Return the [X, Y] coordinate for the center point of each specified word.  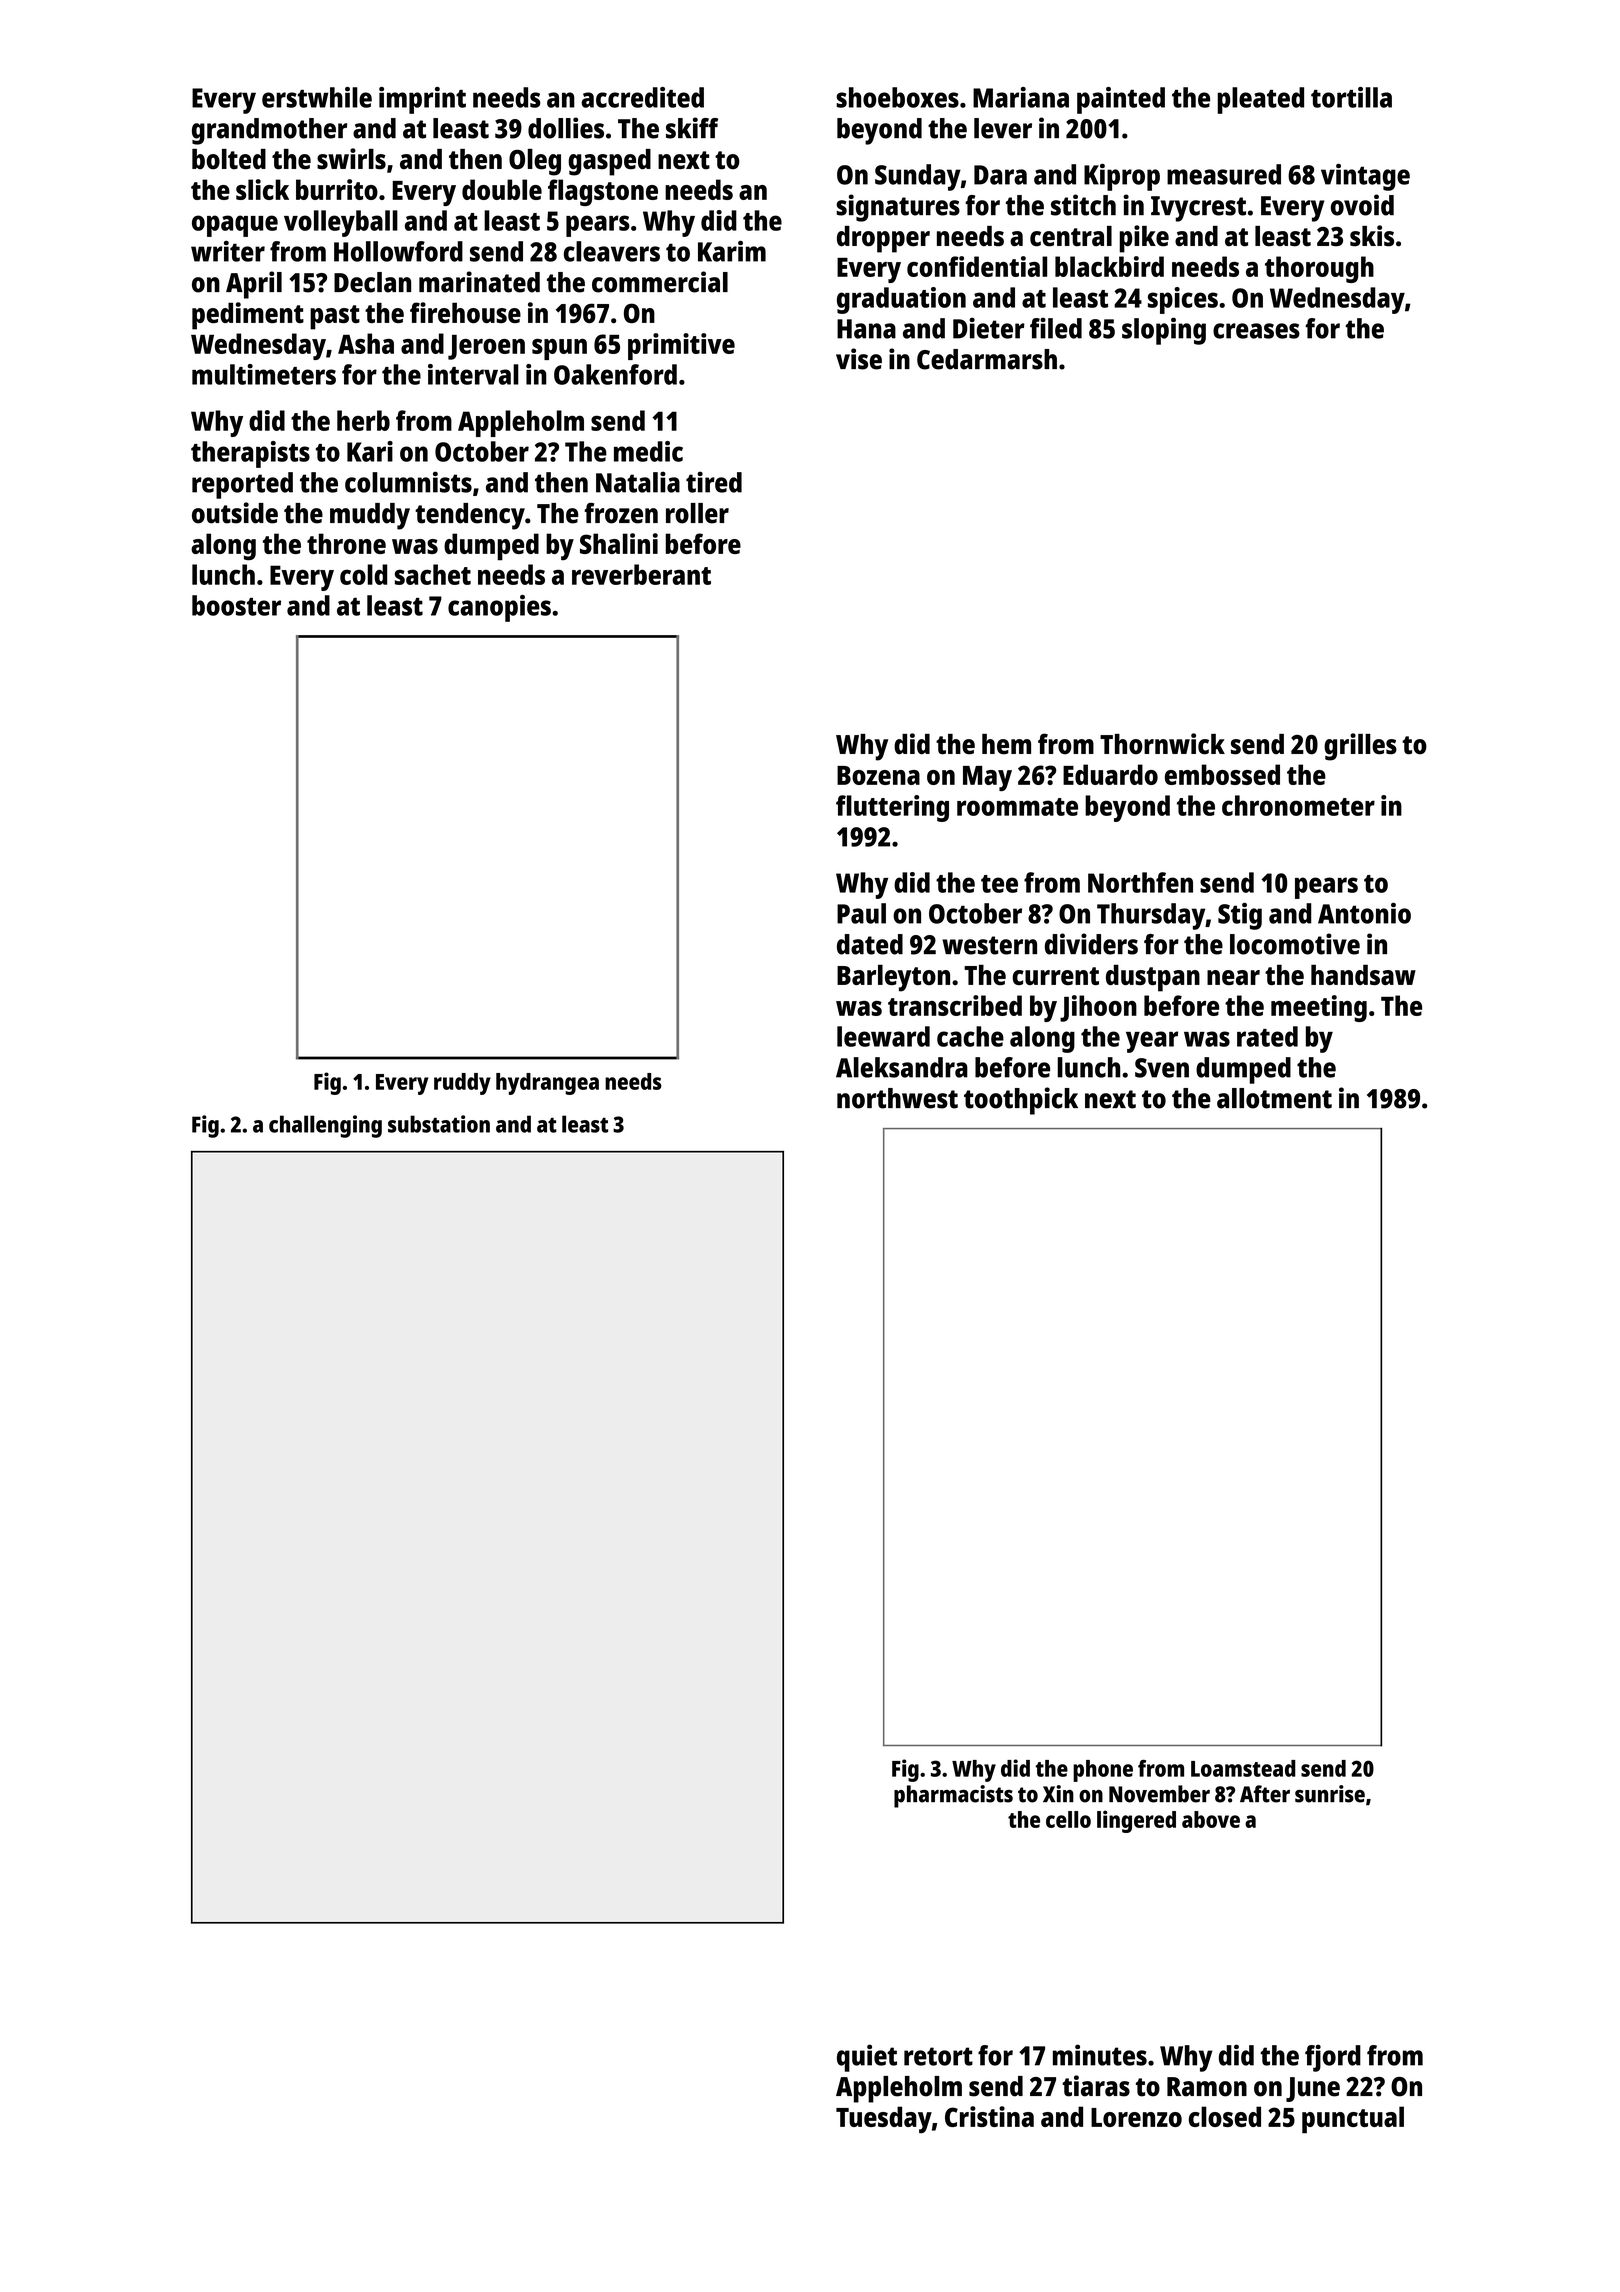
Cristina [989, 2116]
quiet [867, 2058]
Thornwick [1162, 744]
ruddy [462, 1084]
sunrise [1330, 1794]
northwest [897, 1098]
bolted [229, 159]
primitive [681, 346]
